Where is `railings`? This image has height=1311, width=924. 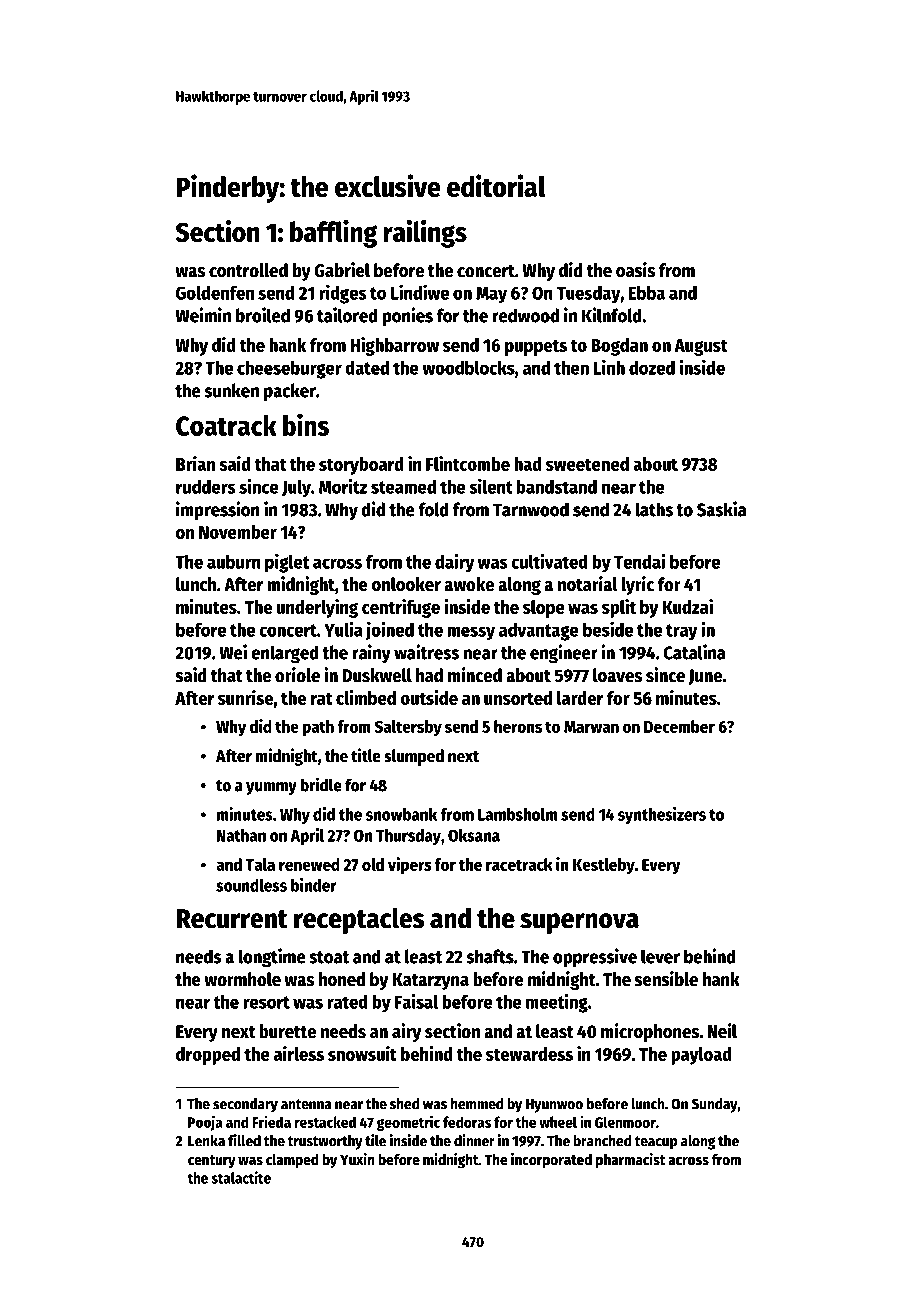
railings is located at coordinates (425, 234).
